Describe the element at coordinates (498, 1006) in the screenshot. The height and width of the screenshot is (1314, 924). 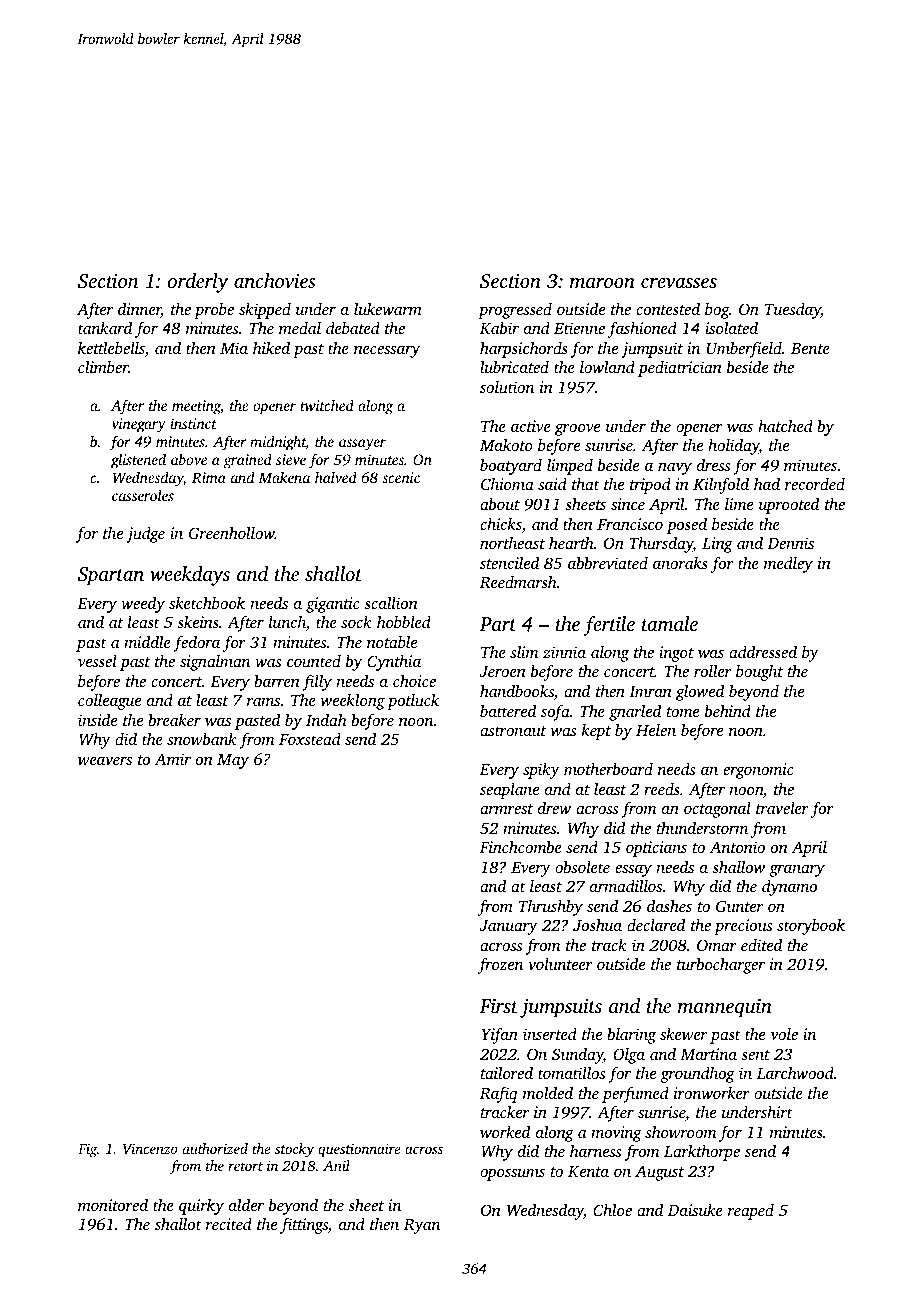
I see `First` at that location.
